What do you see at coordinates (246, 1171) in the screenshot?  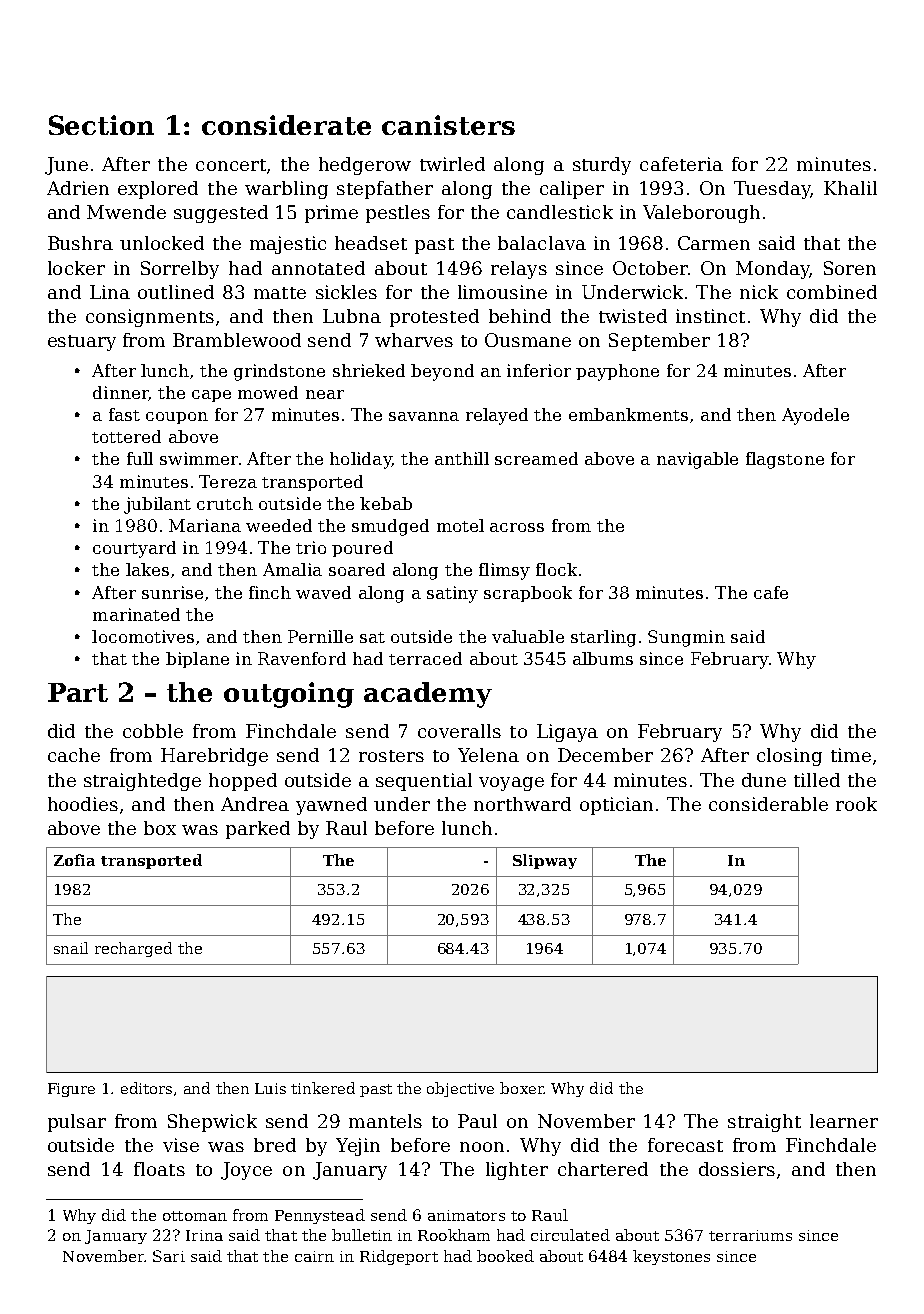 I see `Joyce` at bounding box center [246, 1171].
